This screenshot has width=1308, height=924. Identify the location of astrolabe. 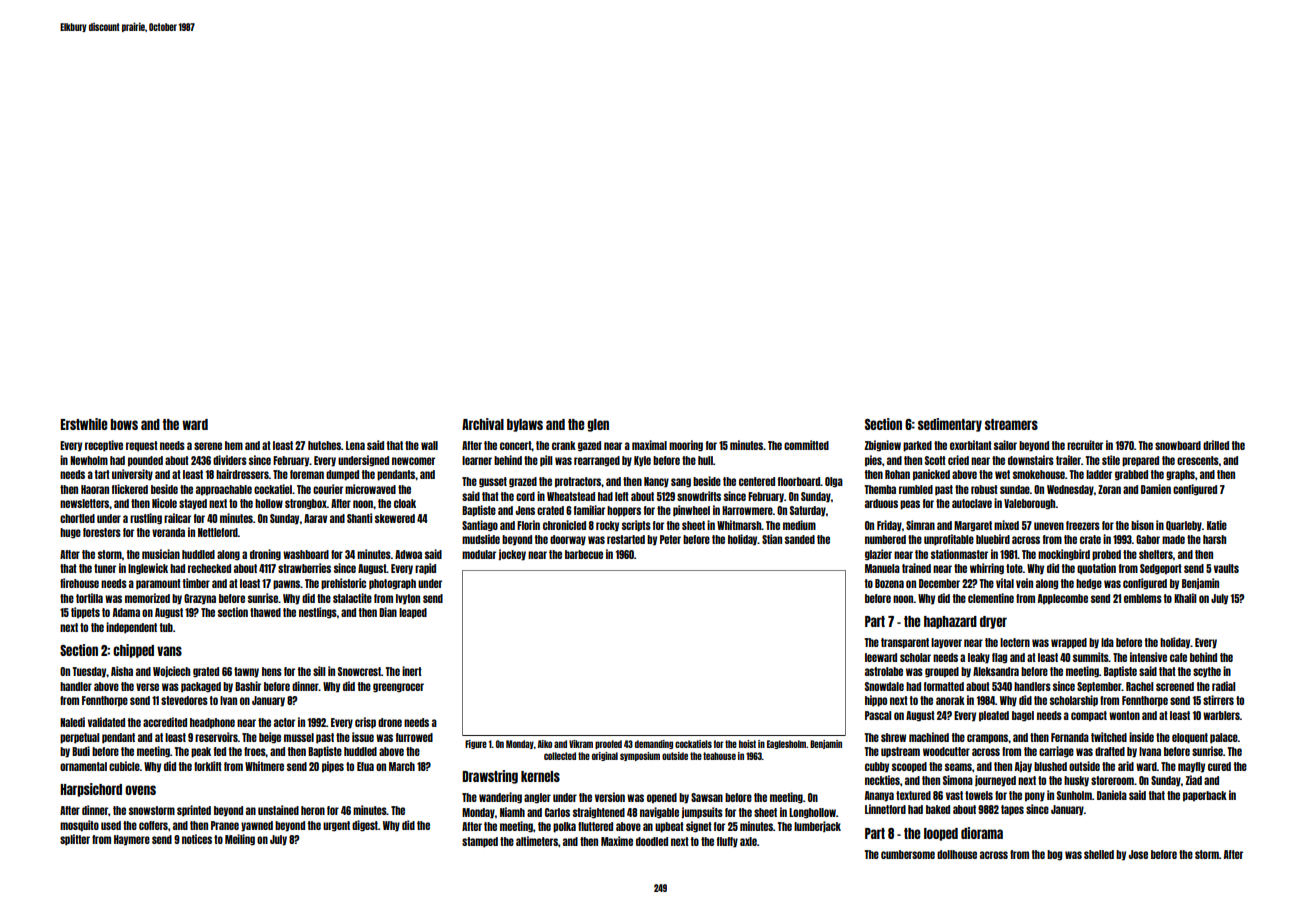
(884, 671).
